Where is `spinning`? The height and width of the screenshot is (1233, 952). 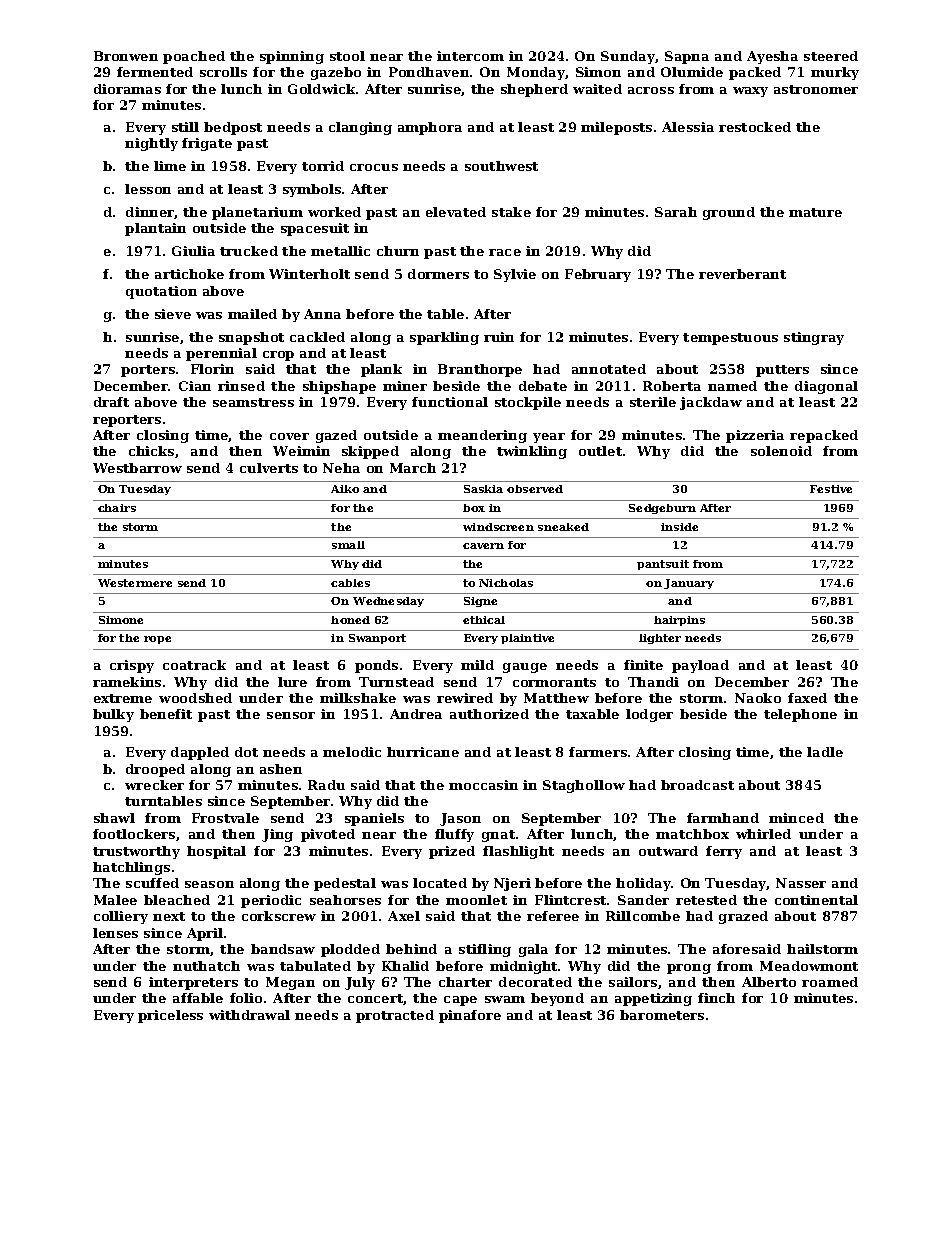 spinning is located at coordinates (292, 57).
